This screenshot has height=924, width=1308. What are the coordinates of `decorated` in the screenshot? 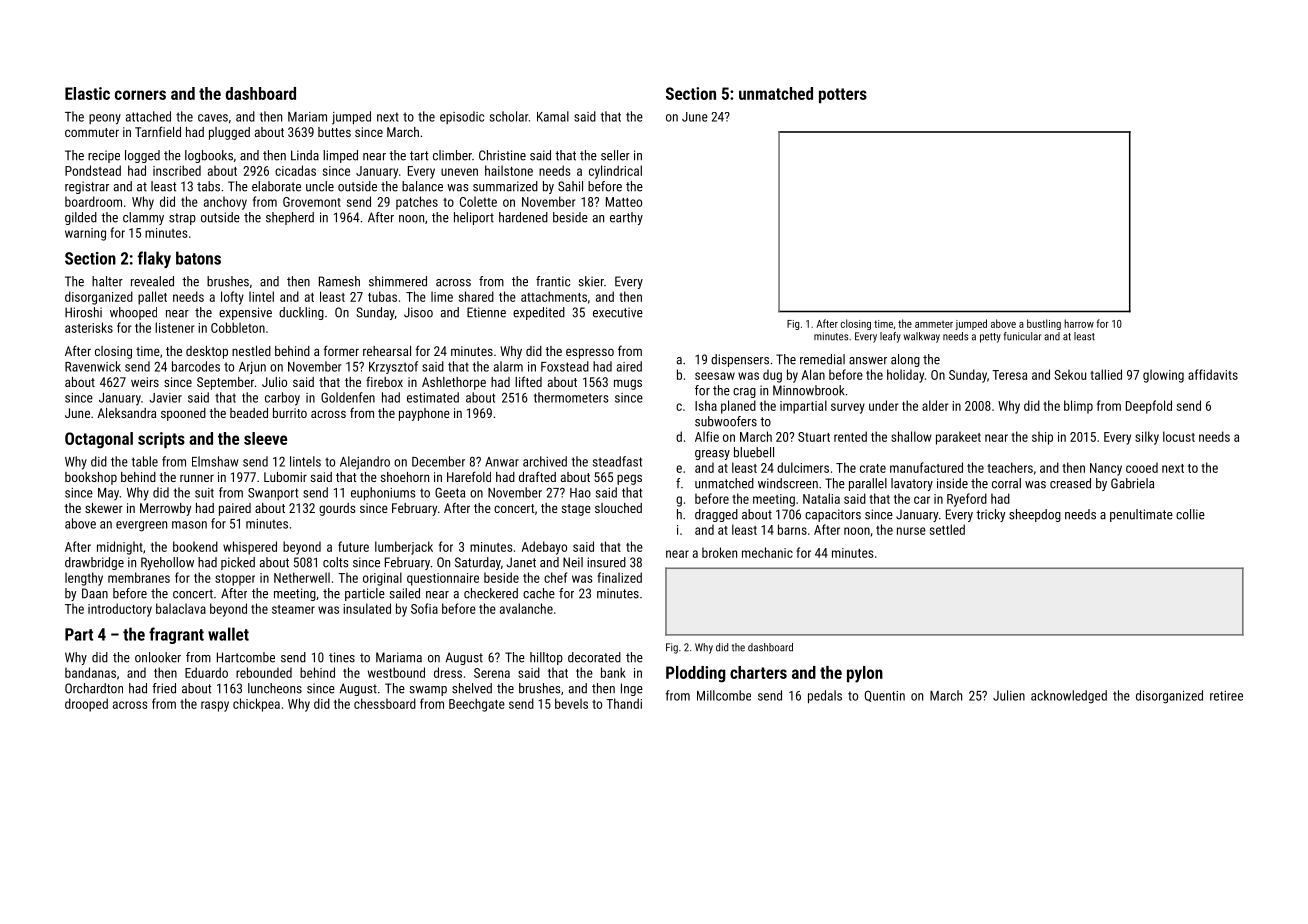 It's located at (594, 657).
